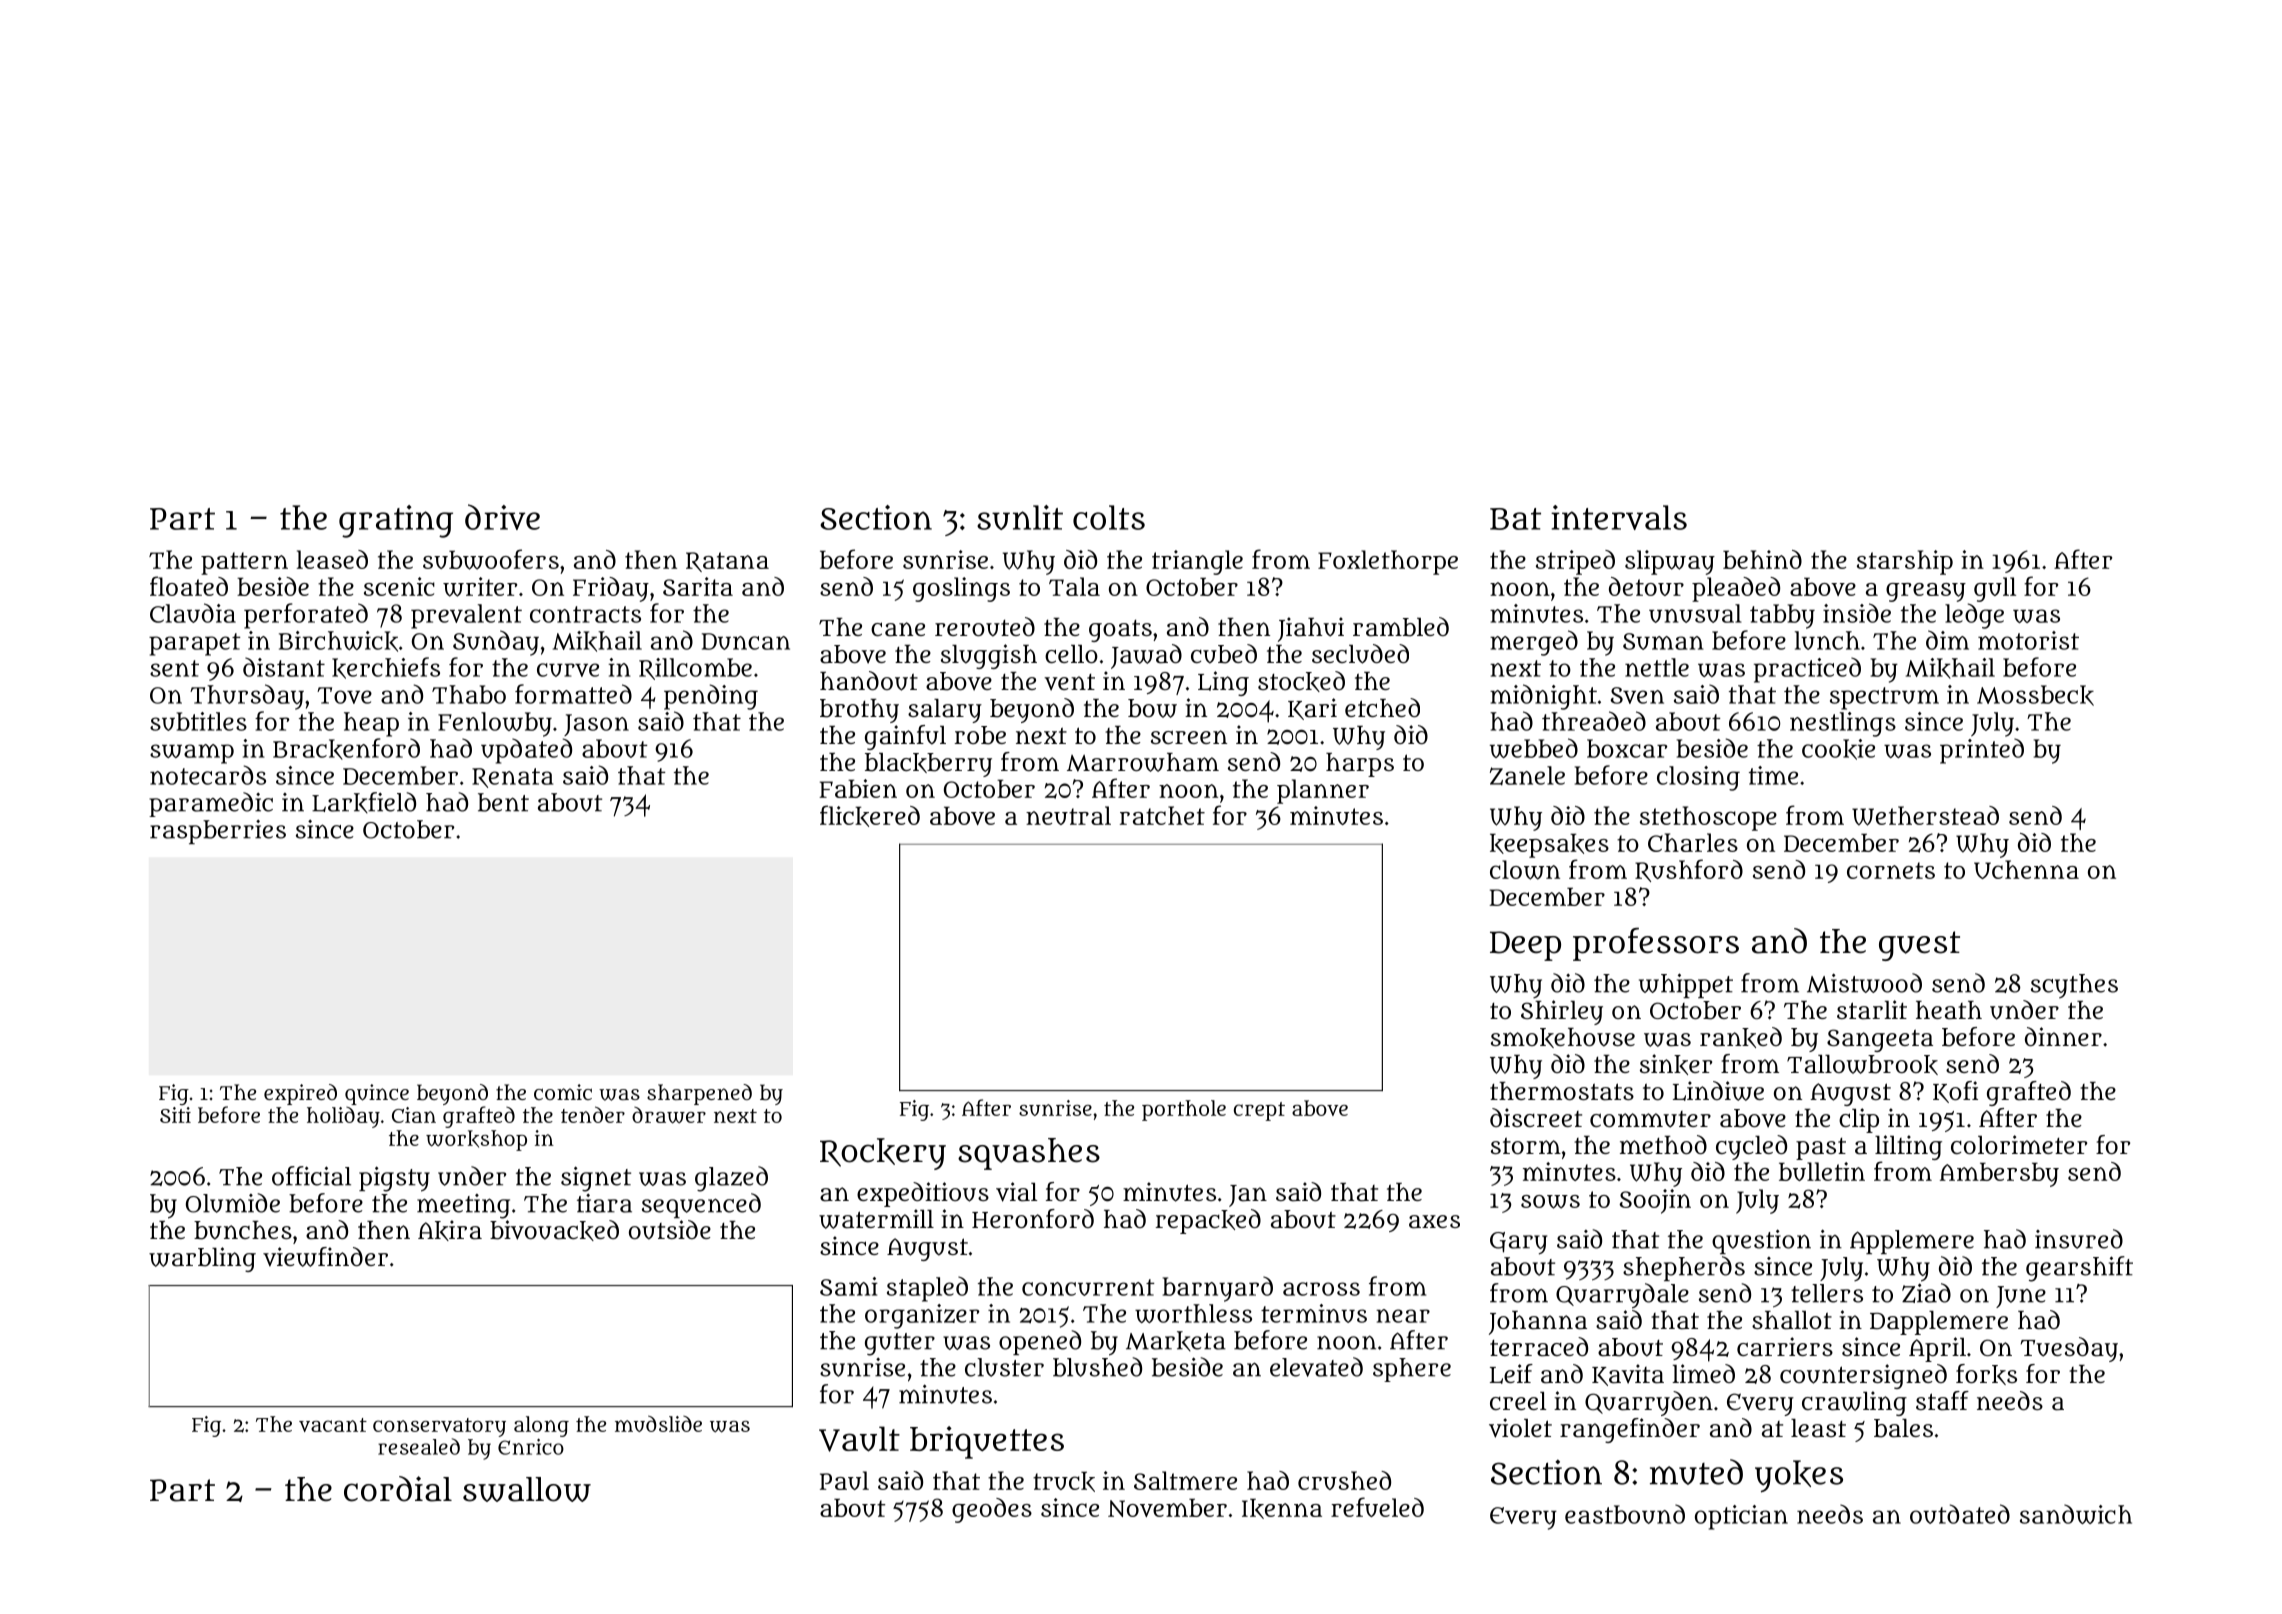 The width and height of the screenshot is (2282, 1614). Describe the element at coordinates (439, 1427) in the screenshot. I see `conservatory` at that location.
